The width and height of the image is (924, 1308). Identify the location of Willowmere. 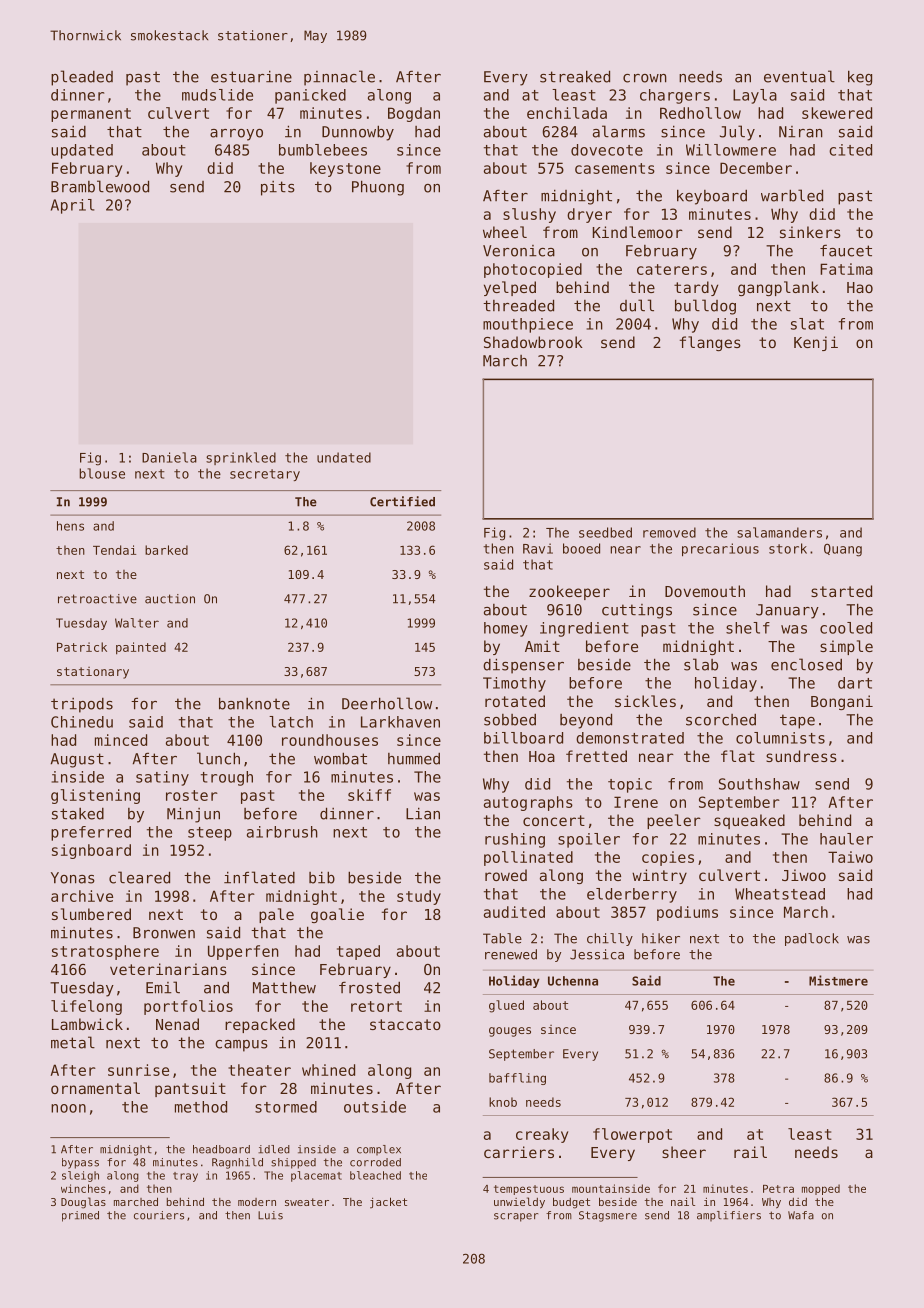
(731, 150).
